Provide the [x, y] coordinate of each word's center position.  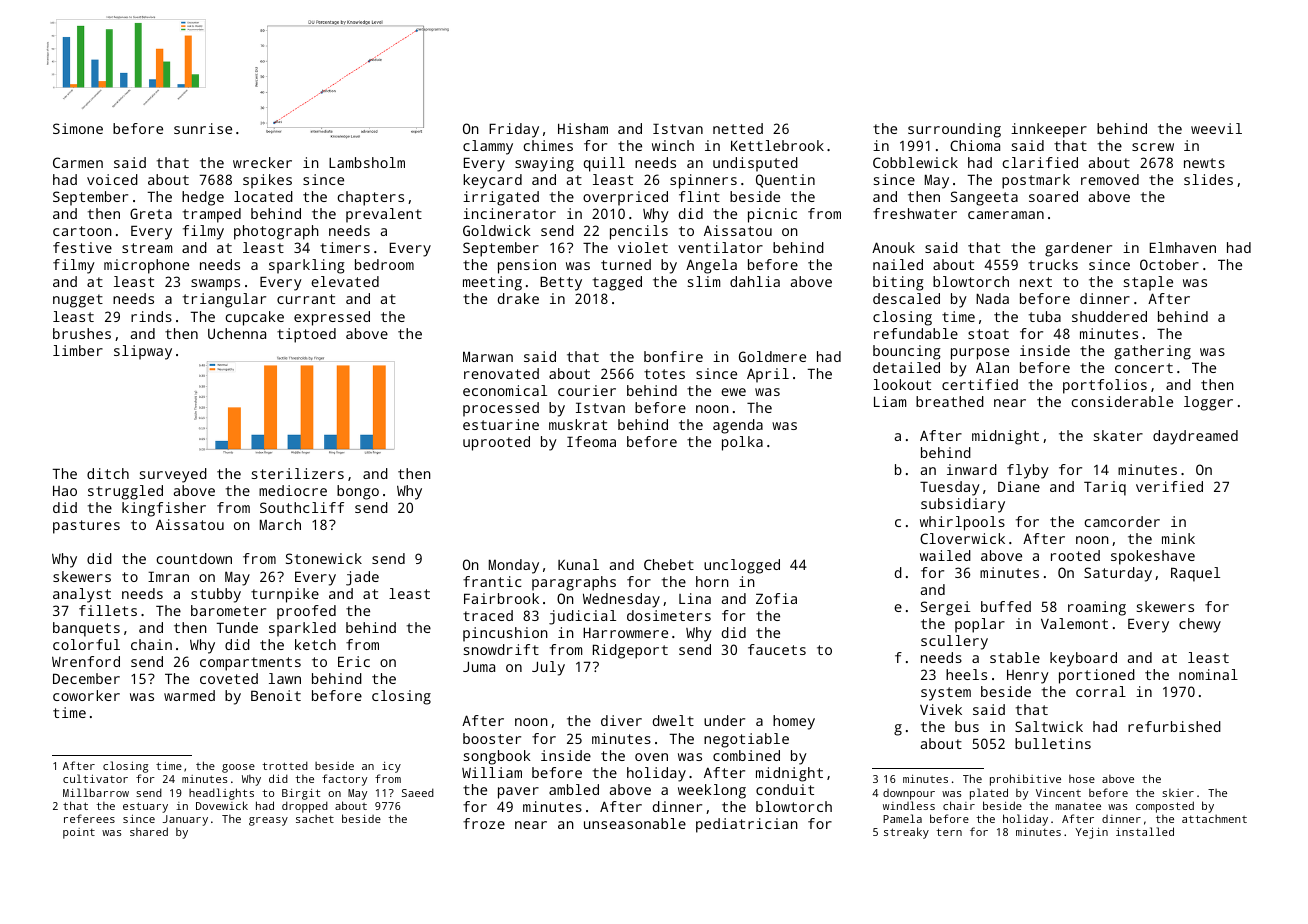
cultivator [95, 778]
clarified [1040, 162]
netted [738, 128]
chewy [1200, 625]
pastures [86, 527]
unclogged [742, 566]
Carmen [78, 162]
